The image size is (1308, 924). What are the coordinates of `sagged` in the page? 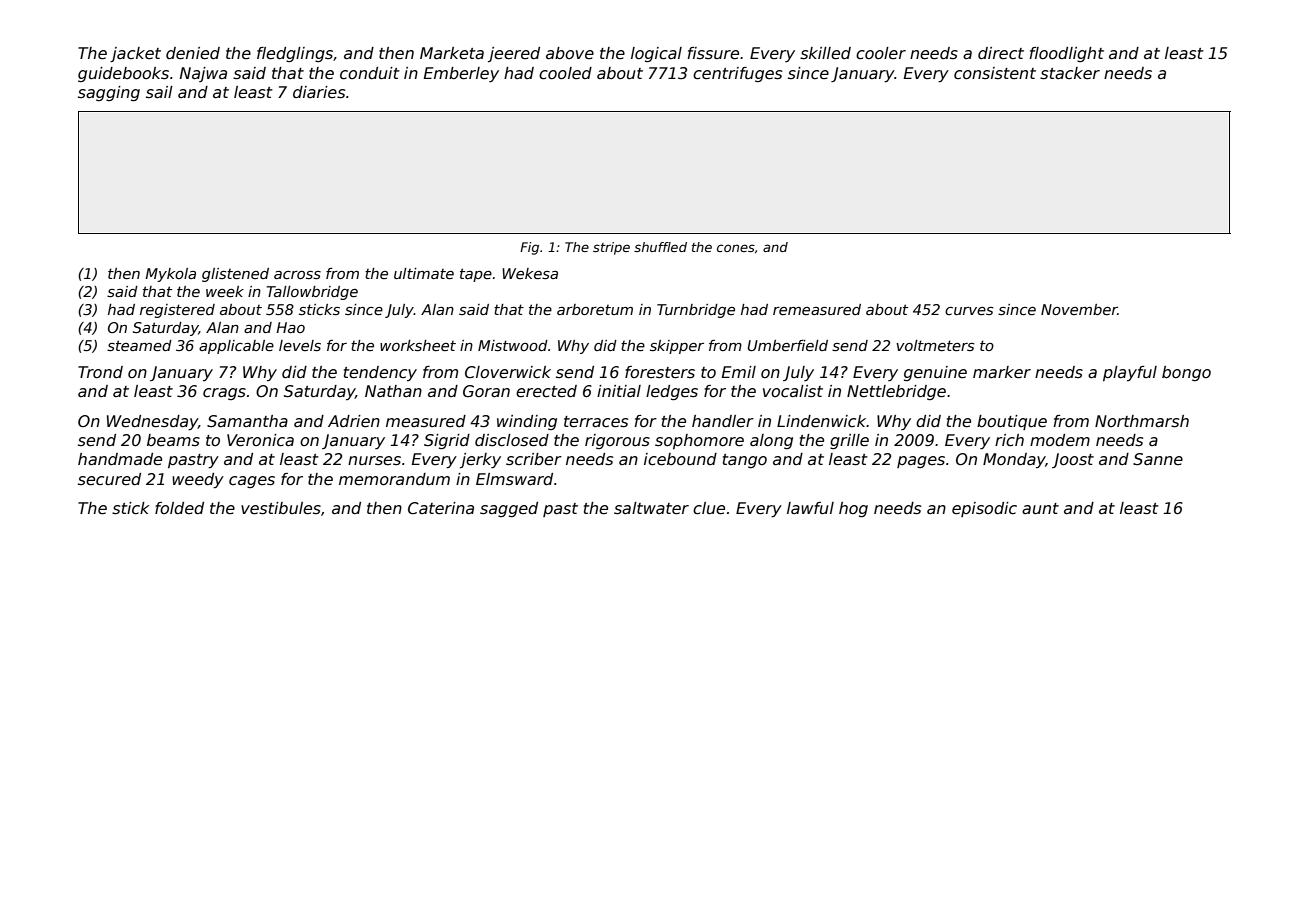 It's located at (509, 509).
